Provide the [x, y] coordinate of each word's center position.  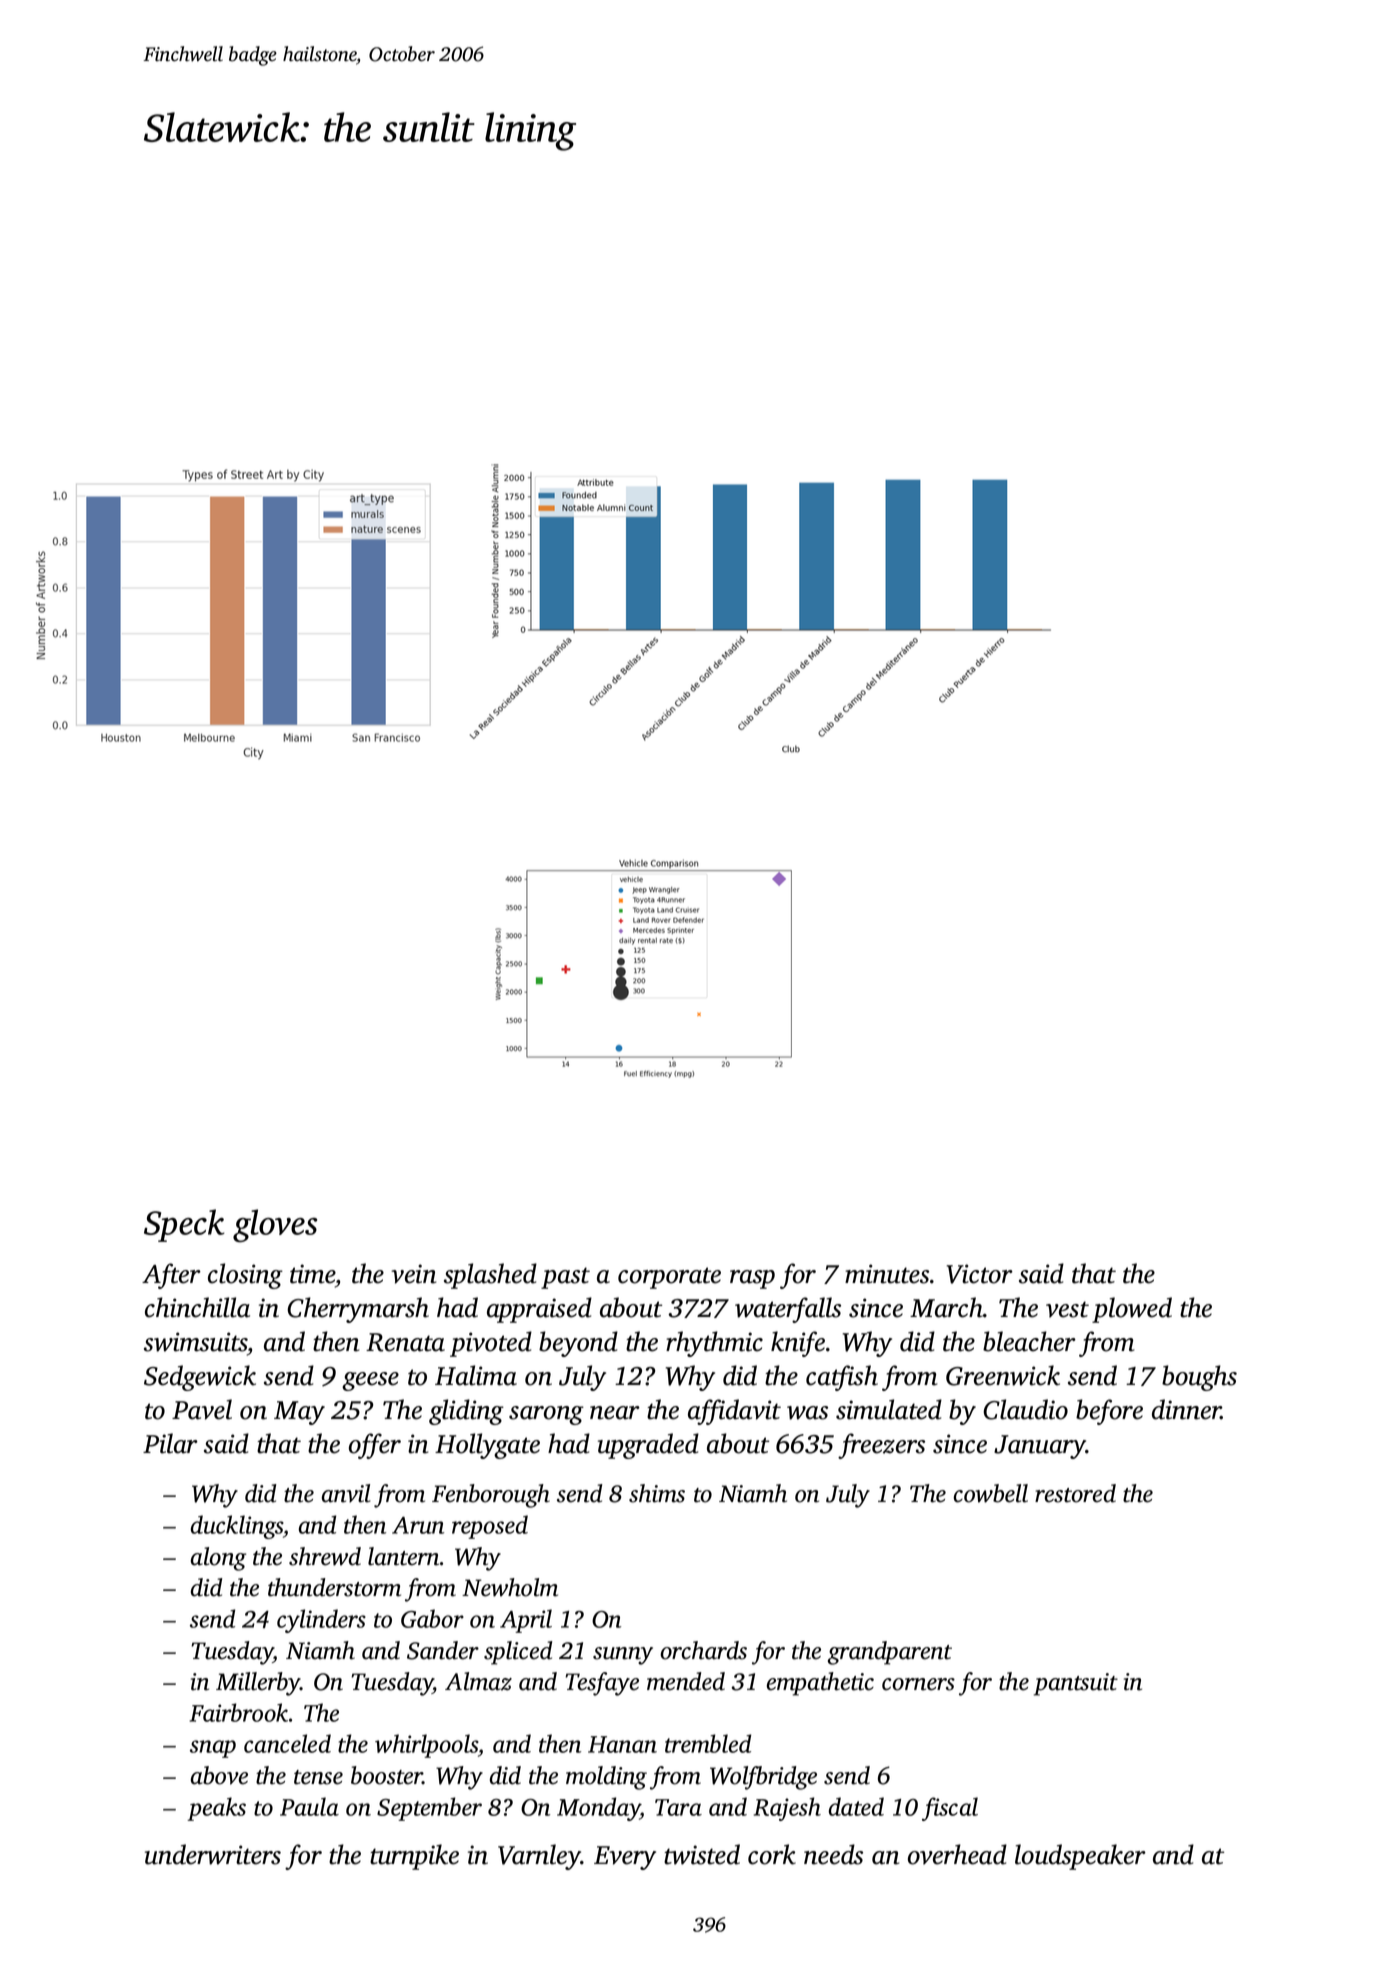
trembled [708, 1743]
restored [1075, 1493]
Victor [980, 1274]
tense [318, 1777]
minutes [887, 1274]
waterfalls [788, 1310]
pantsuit [1076, 1684]
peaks [216, 1809]
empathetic [820, 1684]
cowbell [991, 1493]
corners [918, 1684]
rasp [752, 1279]
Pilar [170, 1443]
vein [413, 1274]
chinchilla [197, 1307]
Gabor [432, 1618]
